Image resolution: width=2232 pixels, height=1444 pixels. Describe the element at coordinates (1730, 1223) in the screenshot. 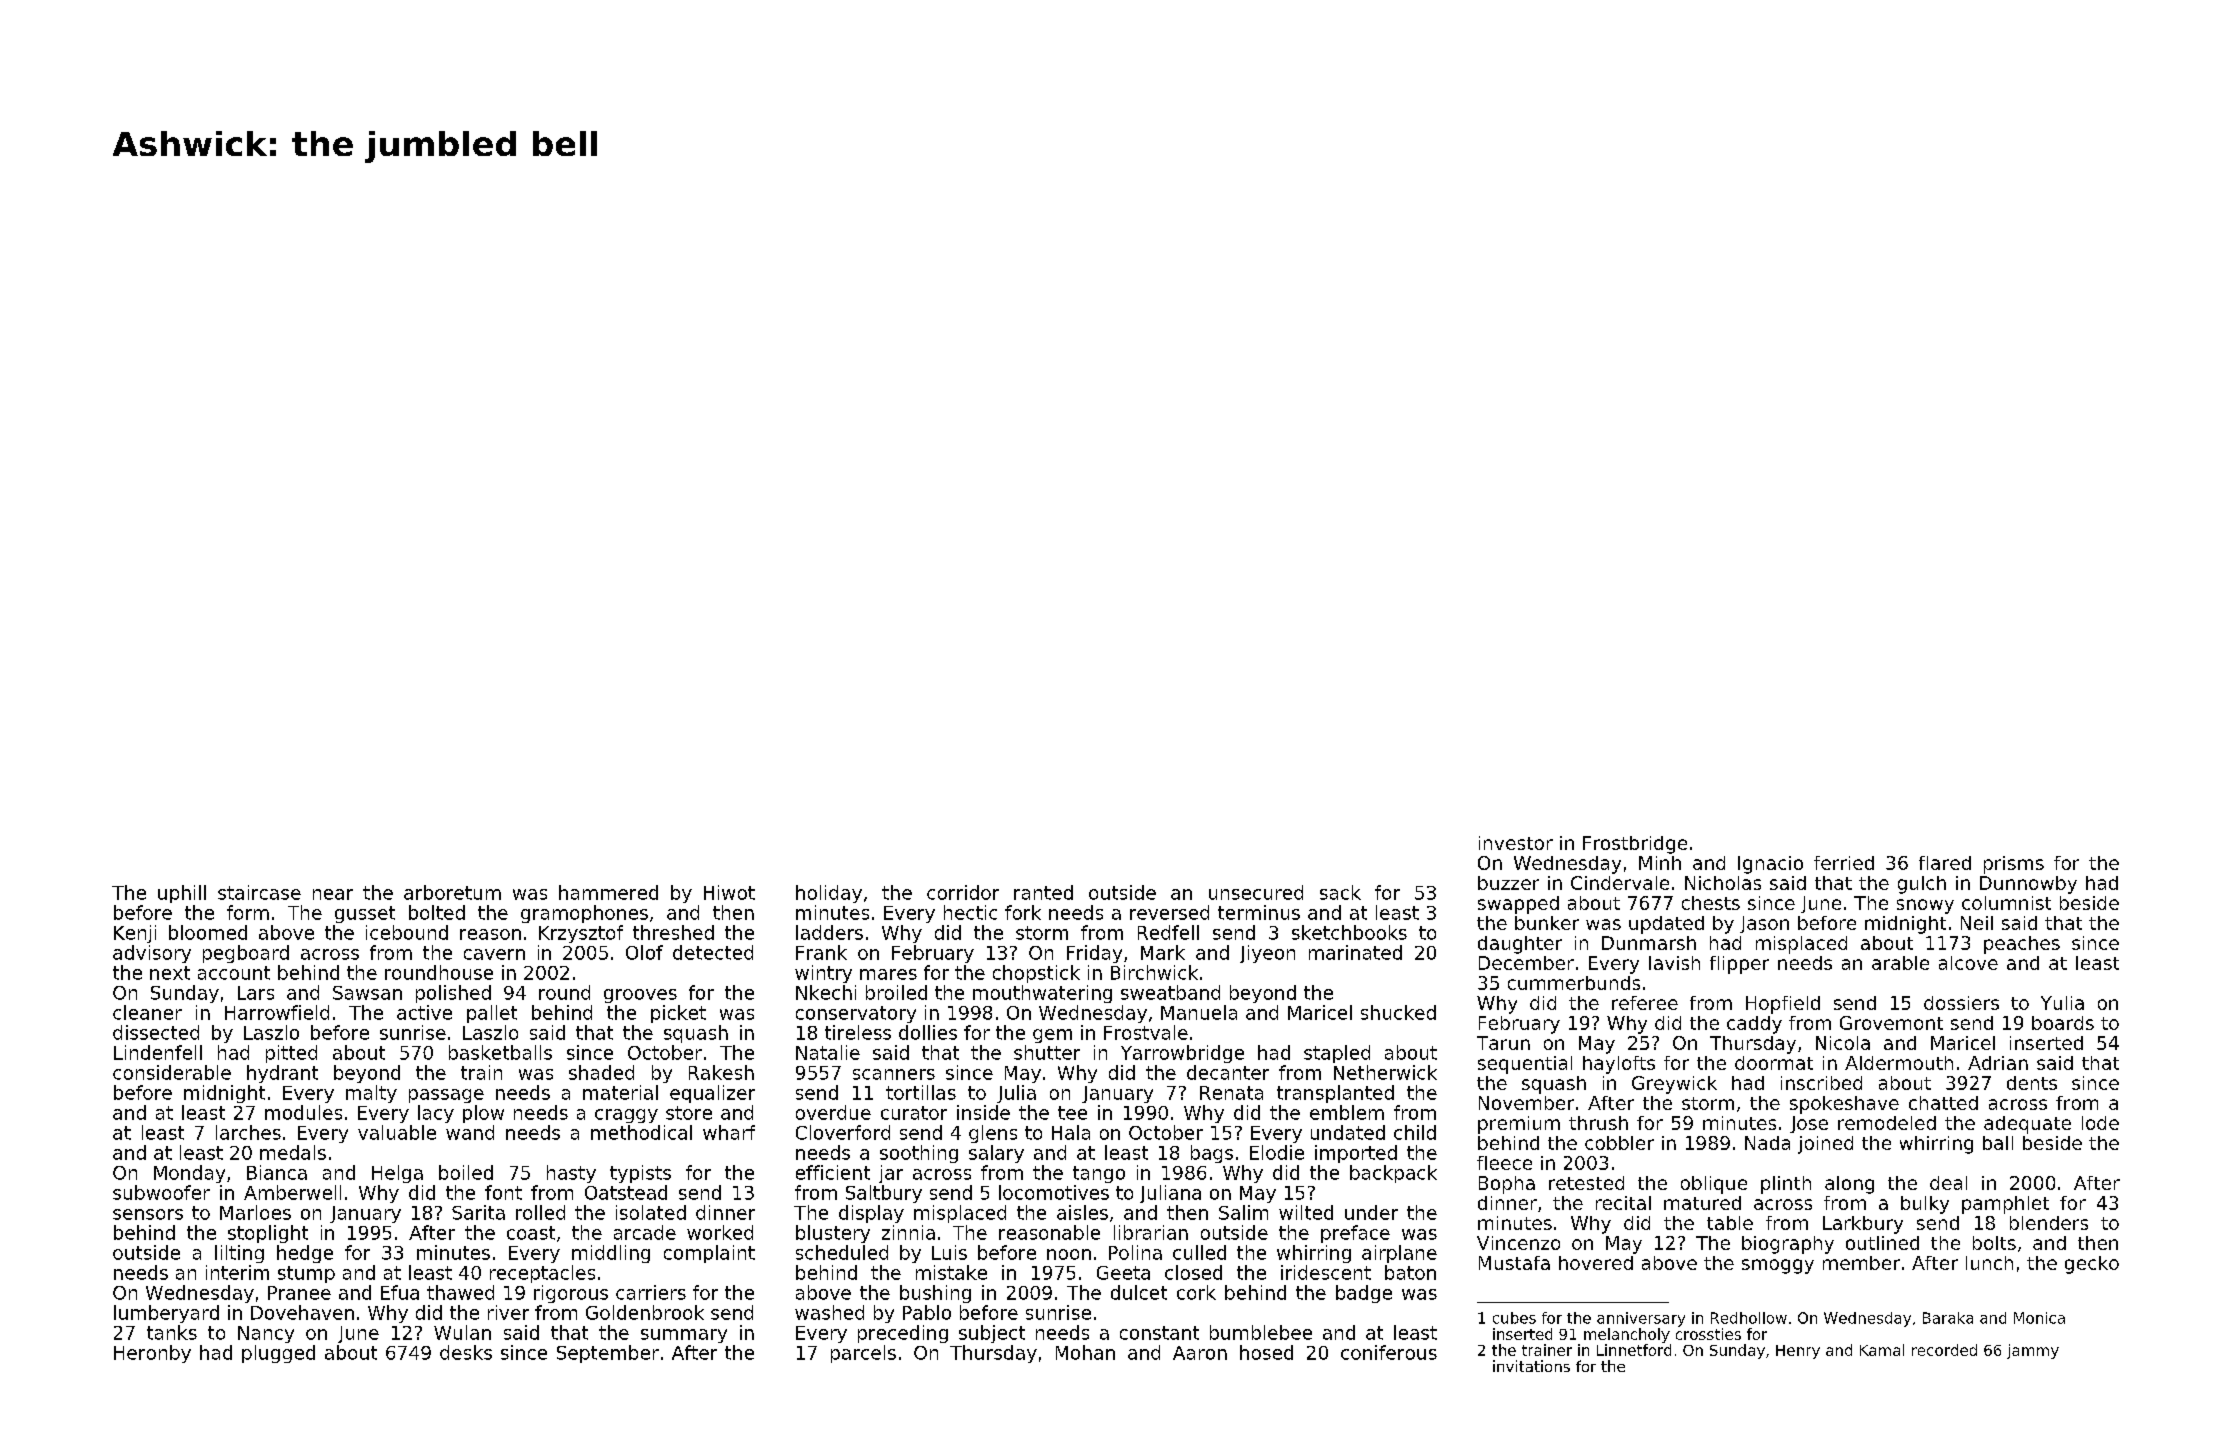

I see `table` at that location.
